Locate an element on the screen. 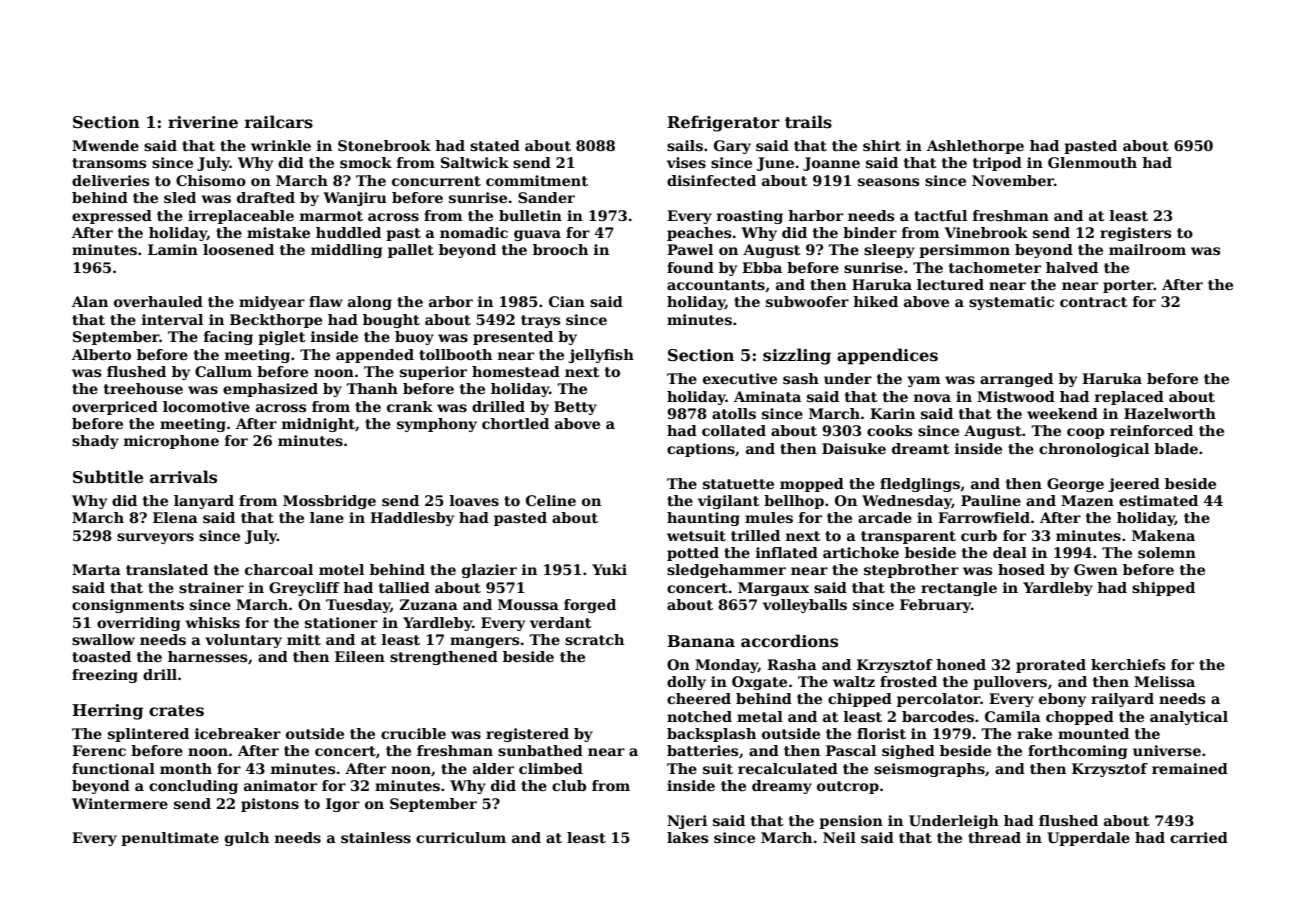 The height and width of the screenshot is (924, 1308). Glenmouth is located at coordinates (1092, 162).
